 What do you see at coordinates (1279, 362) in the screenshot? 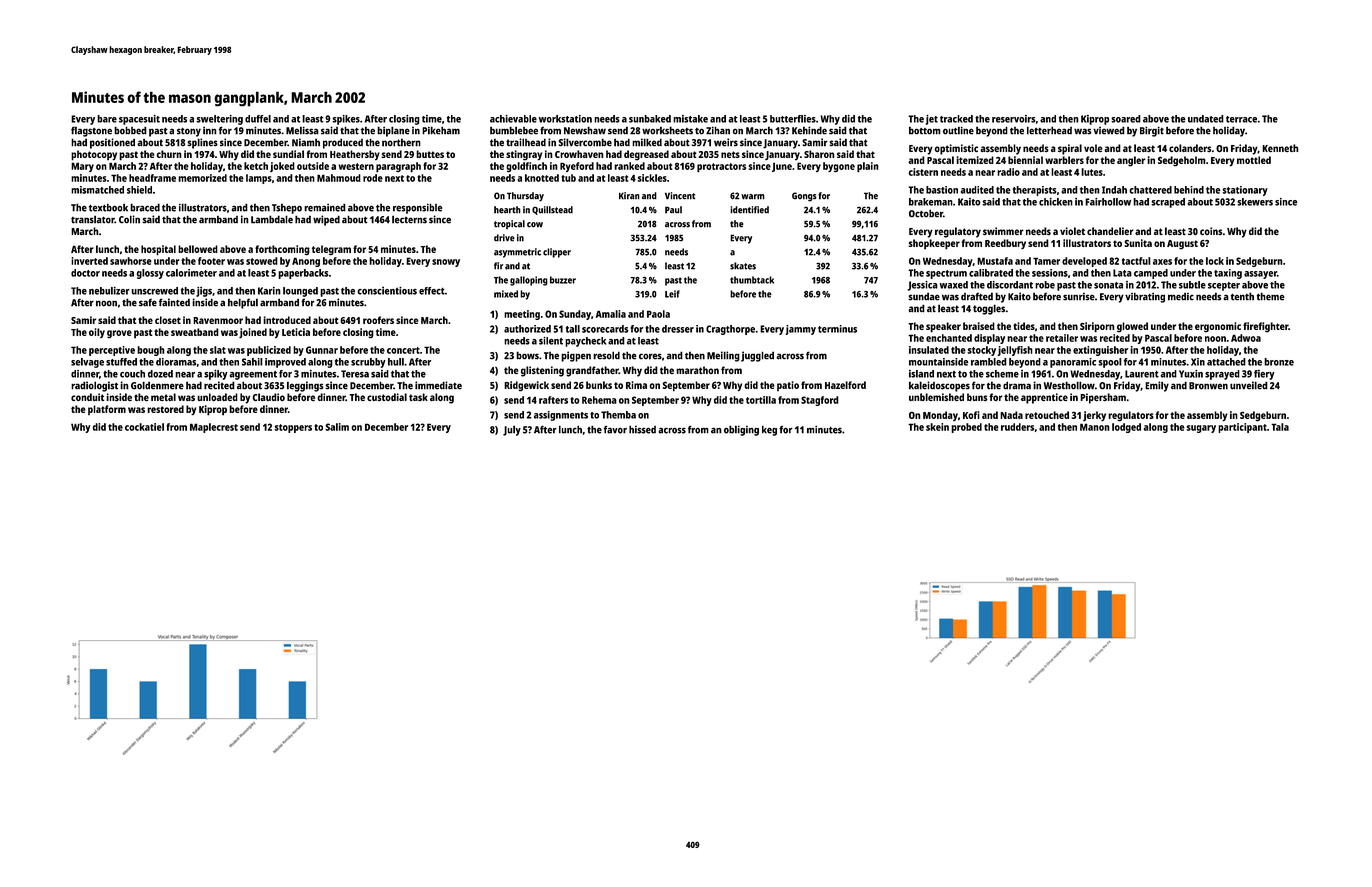
I see `bronze` at bounding box center [1279, 362].
